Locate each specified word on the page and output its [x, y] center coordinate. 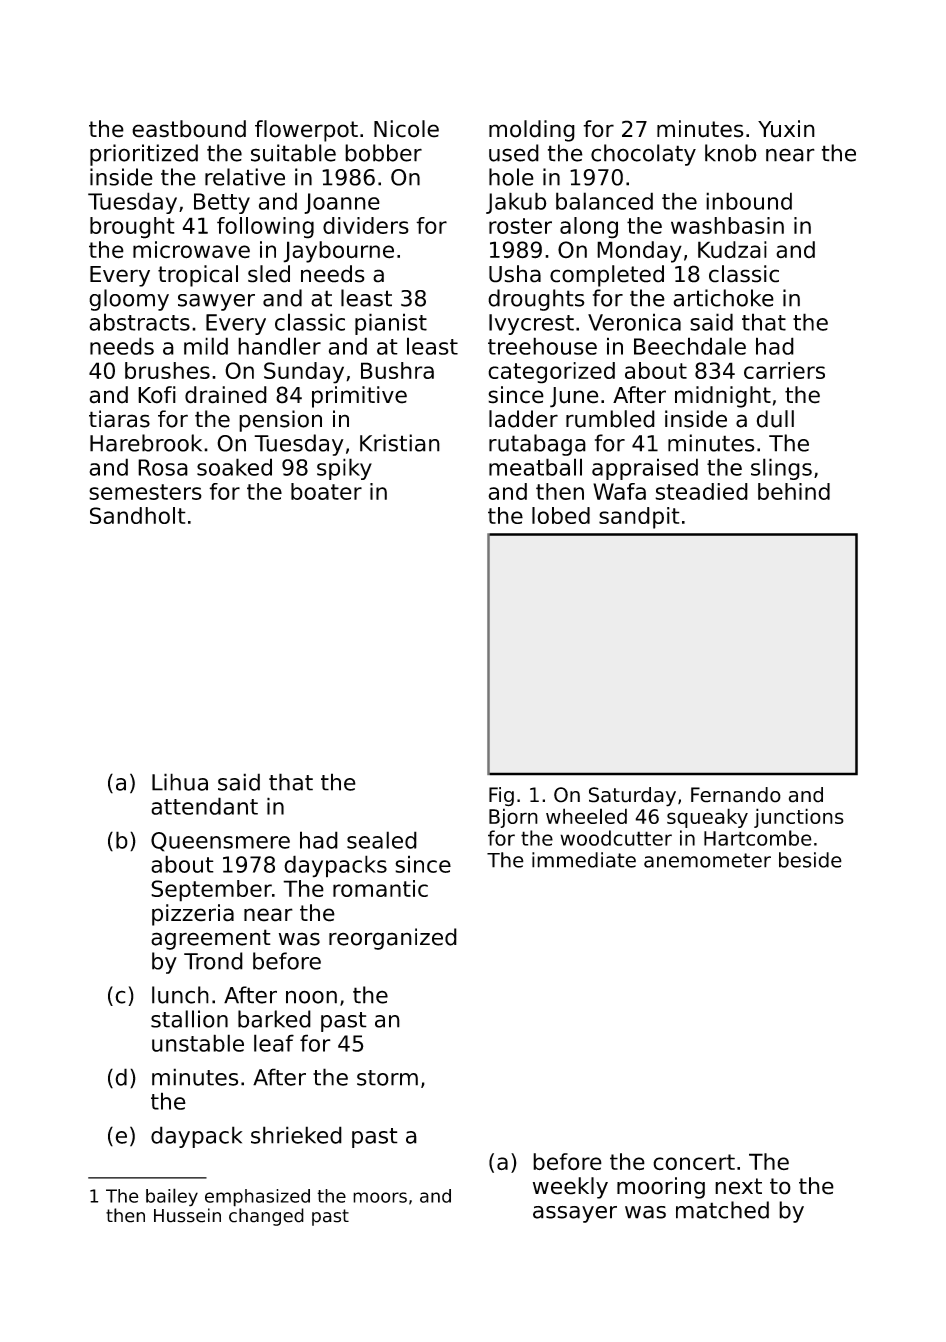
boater [326, 491]
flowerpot [306, 131]
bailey [172, 1197]
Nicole [406, 129]
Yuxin [786, 129]
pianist [391, 324]
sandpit [639, 518]
